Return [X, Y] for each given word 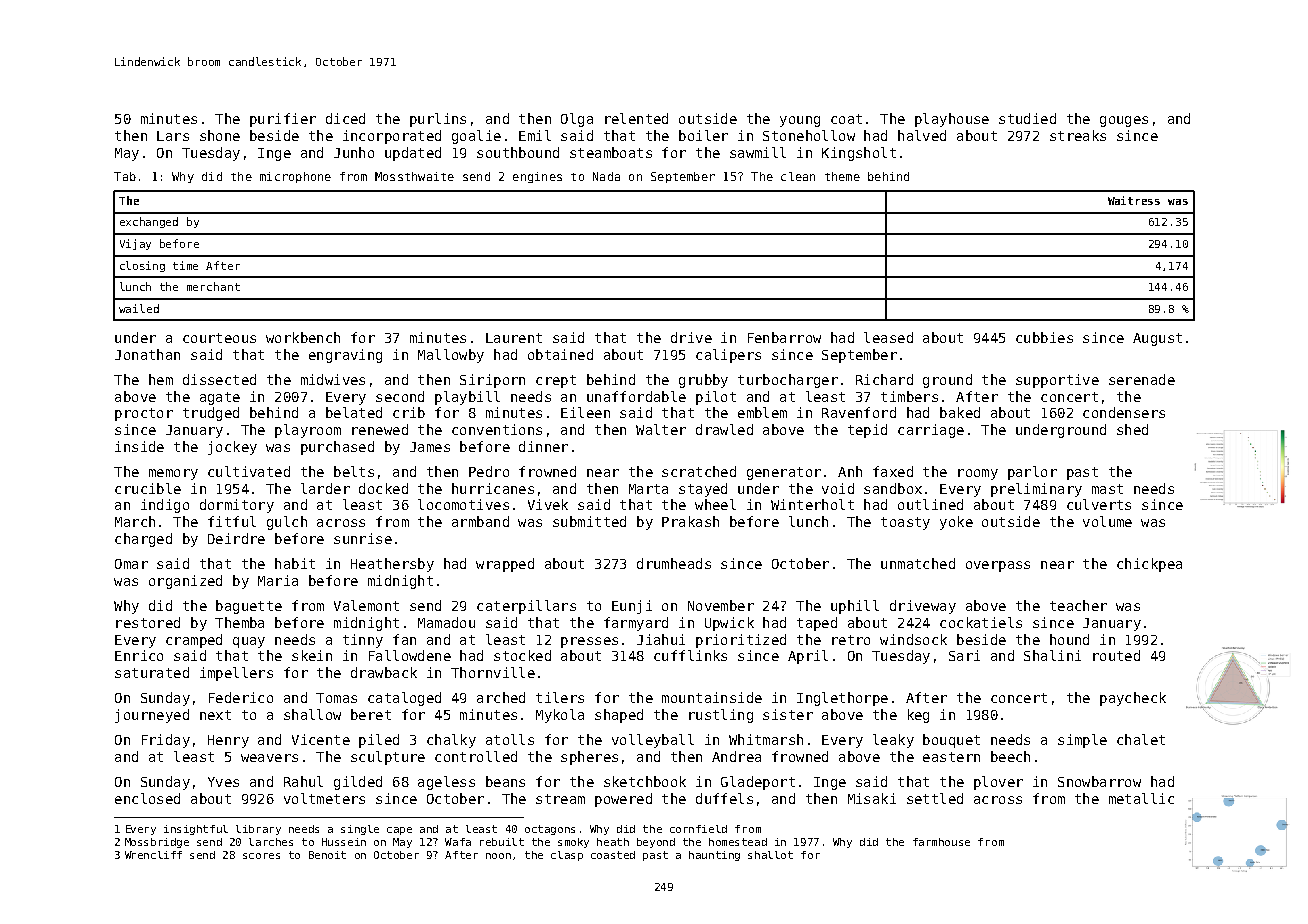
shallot [770, 855]
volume [1107, 521]
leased [888, 337]
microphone [295, 177]
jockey [232, 448]
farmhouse [941, 842]
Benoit [327, 855]
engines [537, 177]
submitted [589, 521]
